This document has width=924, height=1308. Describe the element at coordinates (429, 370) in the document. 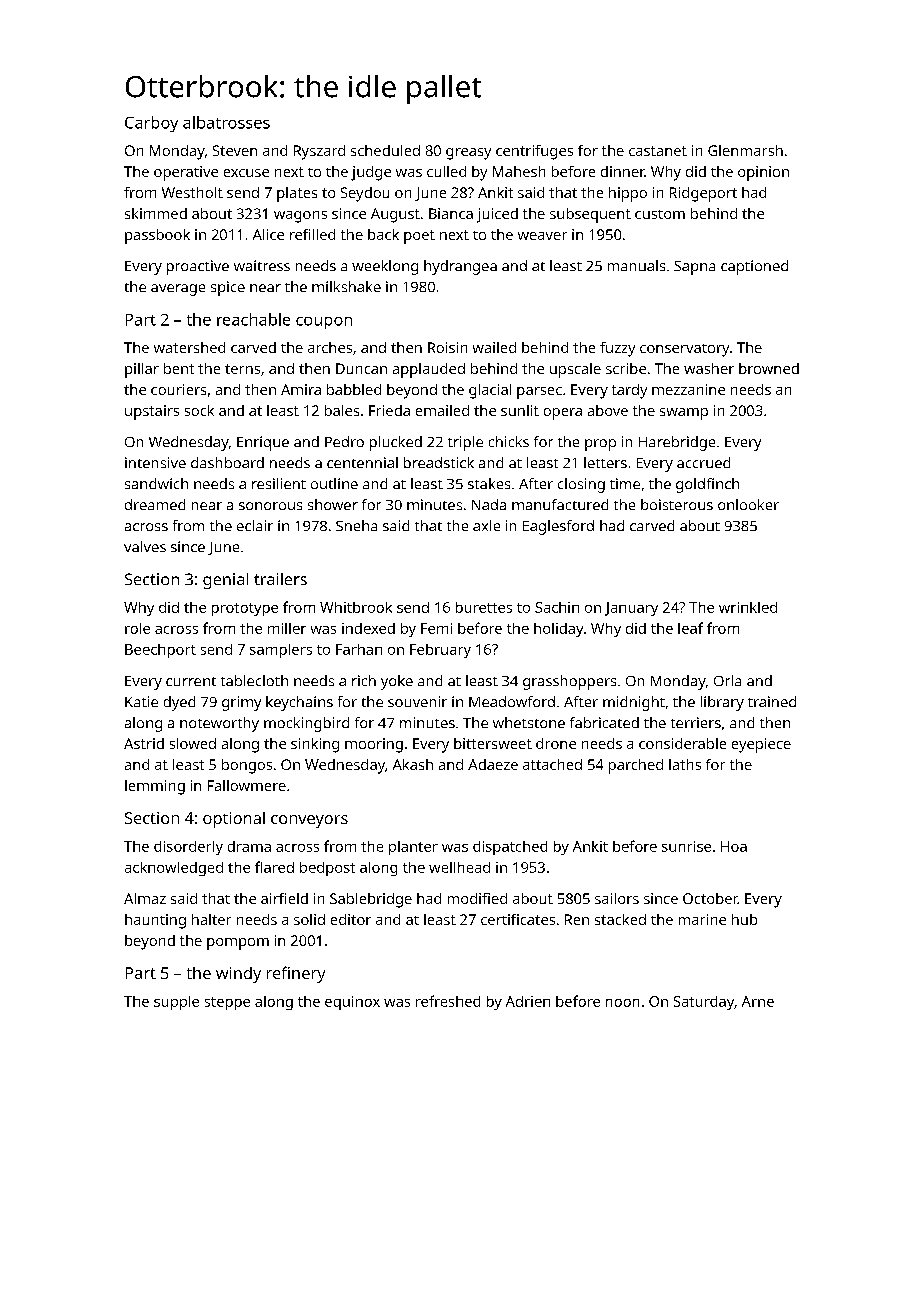

I see `applauded` at that location.
